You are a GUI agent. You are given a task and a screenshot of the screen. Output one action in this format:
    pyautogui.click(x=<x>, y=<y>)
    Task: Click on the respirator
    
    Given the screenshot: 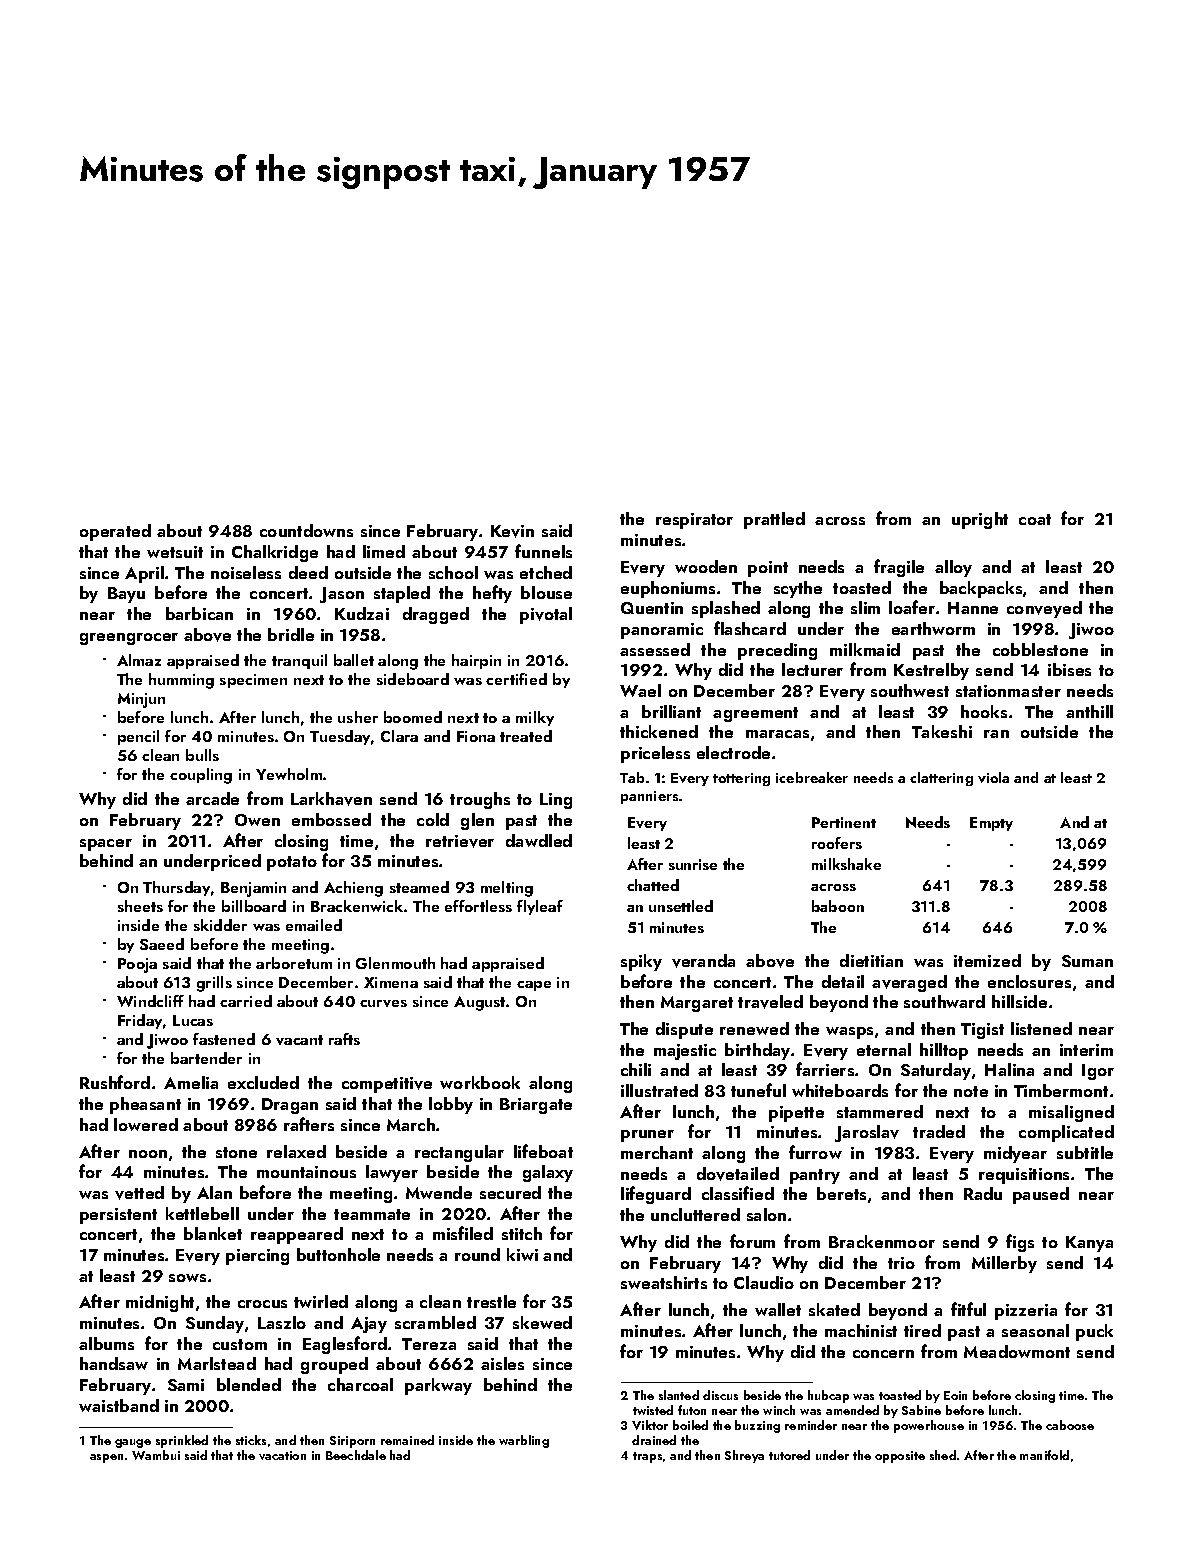 What is the action you would take?
    pyautogui.click(x=694, y=521)
